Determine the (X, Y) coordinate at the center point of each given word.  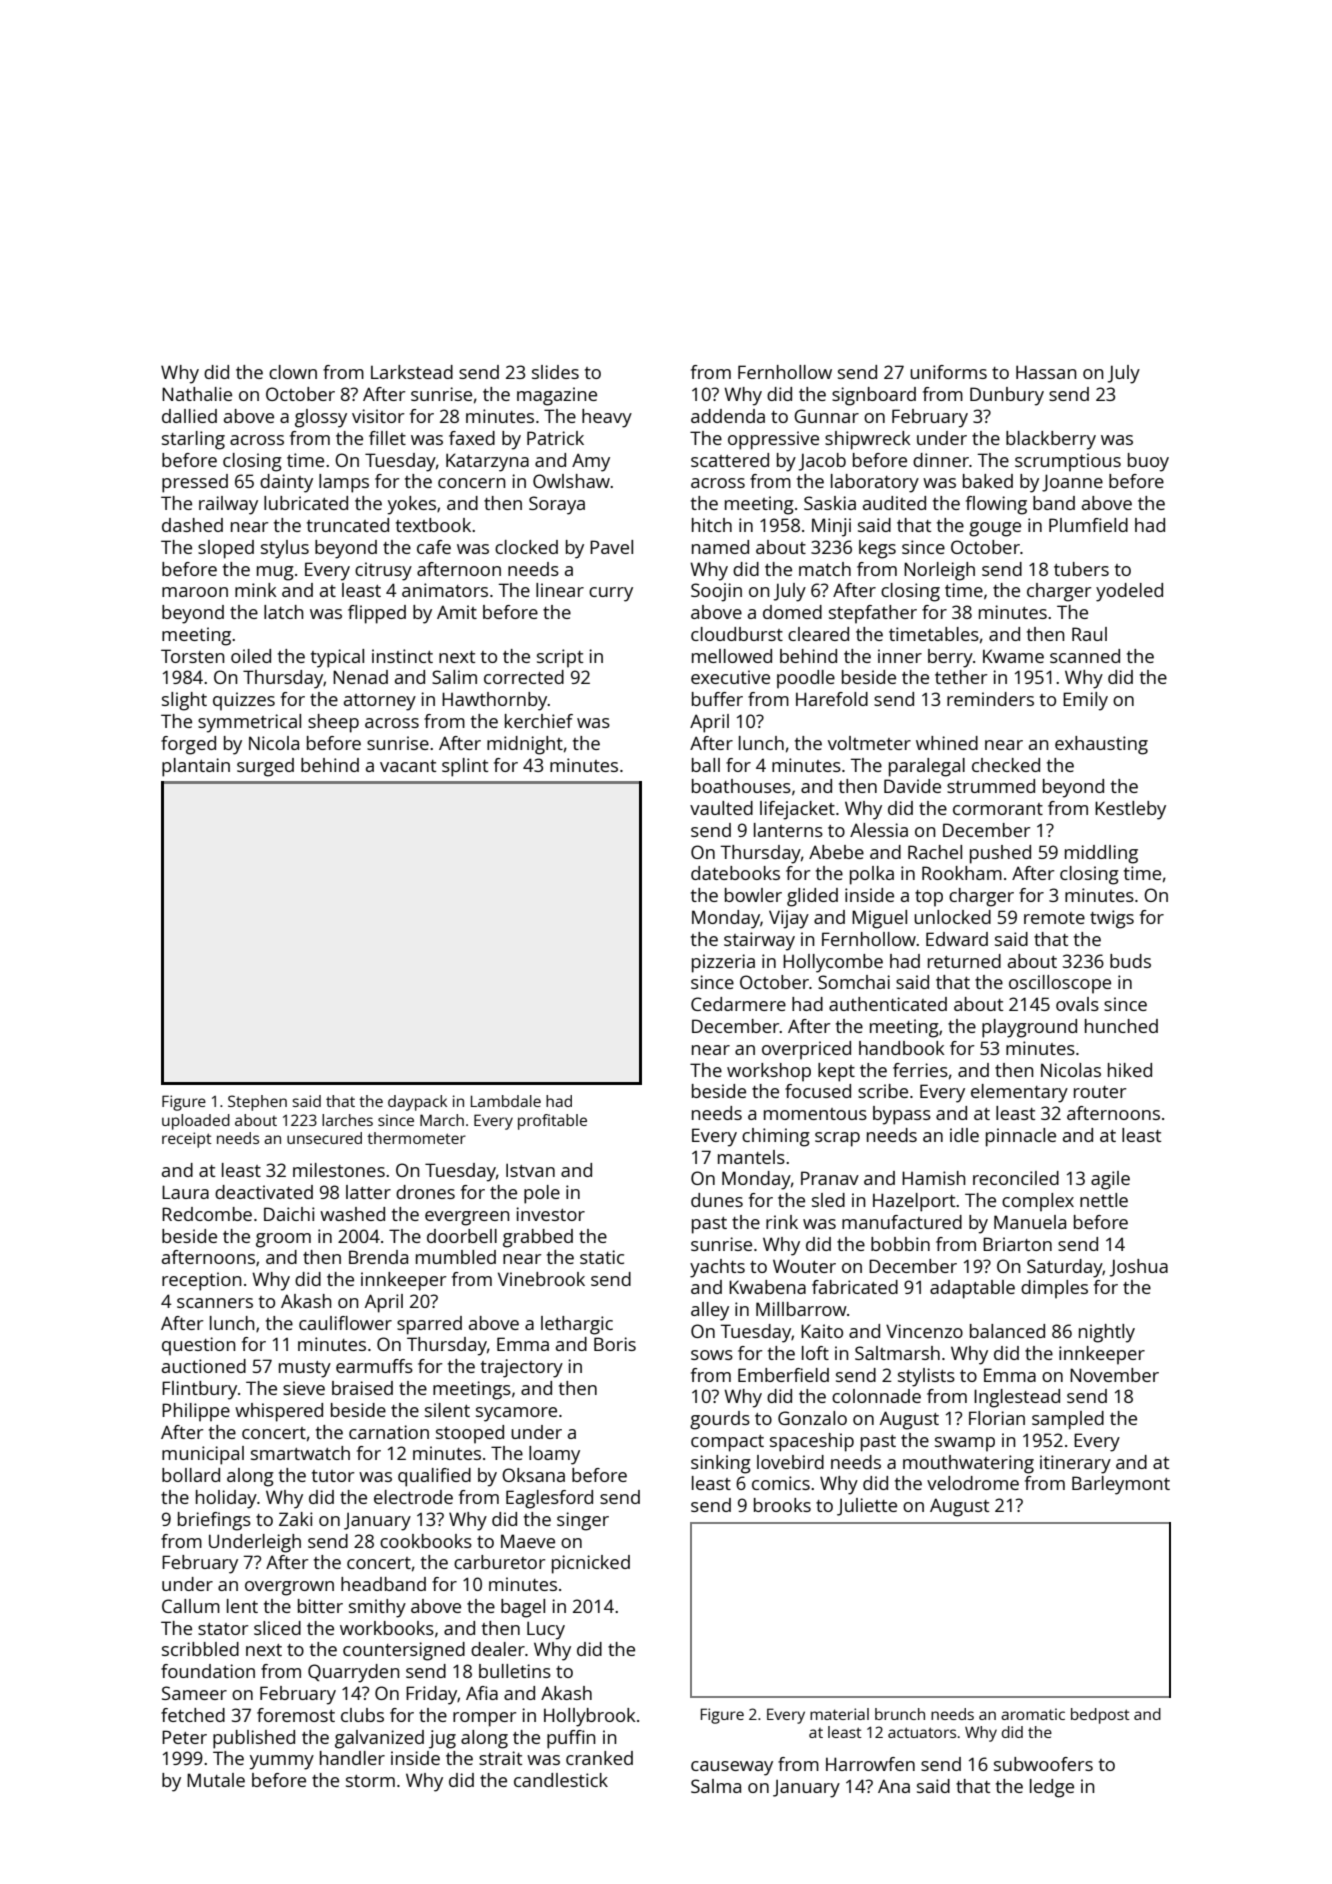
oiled (251, 656)
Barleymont (1121, 1485)
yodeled (1129, 592)
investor (550, 1214)
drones (425, 1192)
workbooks (387, 1628)
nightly (1107, 1333)
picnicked (591, 1564)
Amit (457, 612)
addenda (728, 416)
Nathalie (197, 394)
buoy (1148, 462)
